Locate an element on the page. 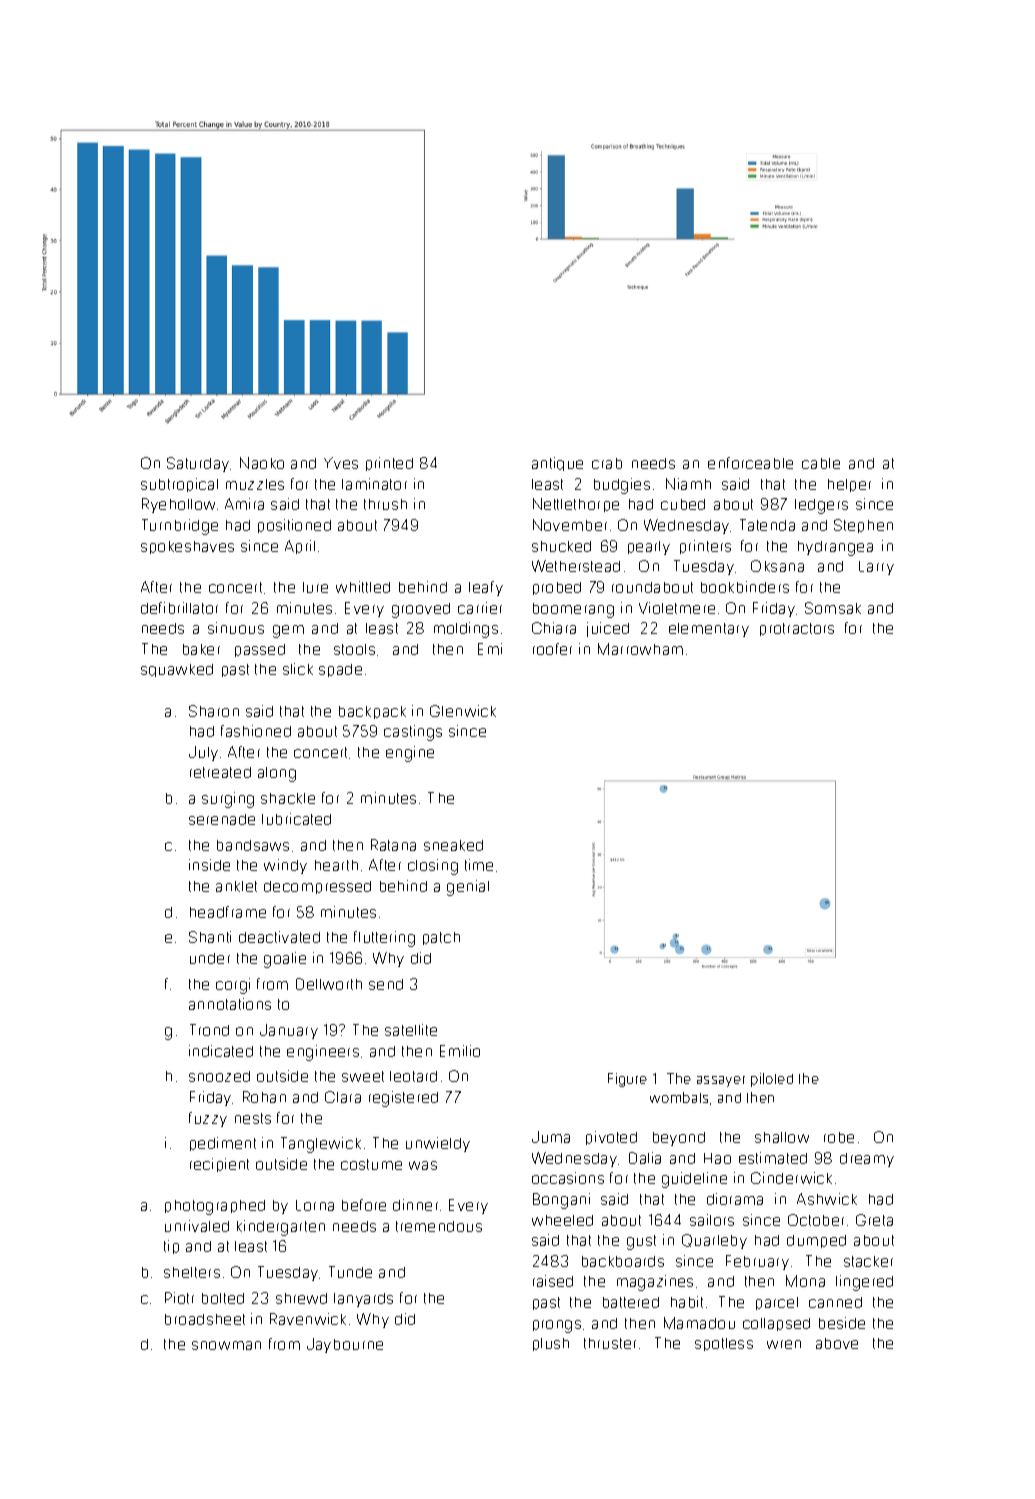 This document has height=1499, width=1035. ledgers is located at coordinates (821, 506).
